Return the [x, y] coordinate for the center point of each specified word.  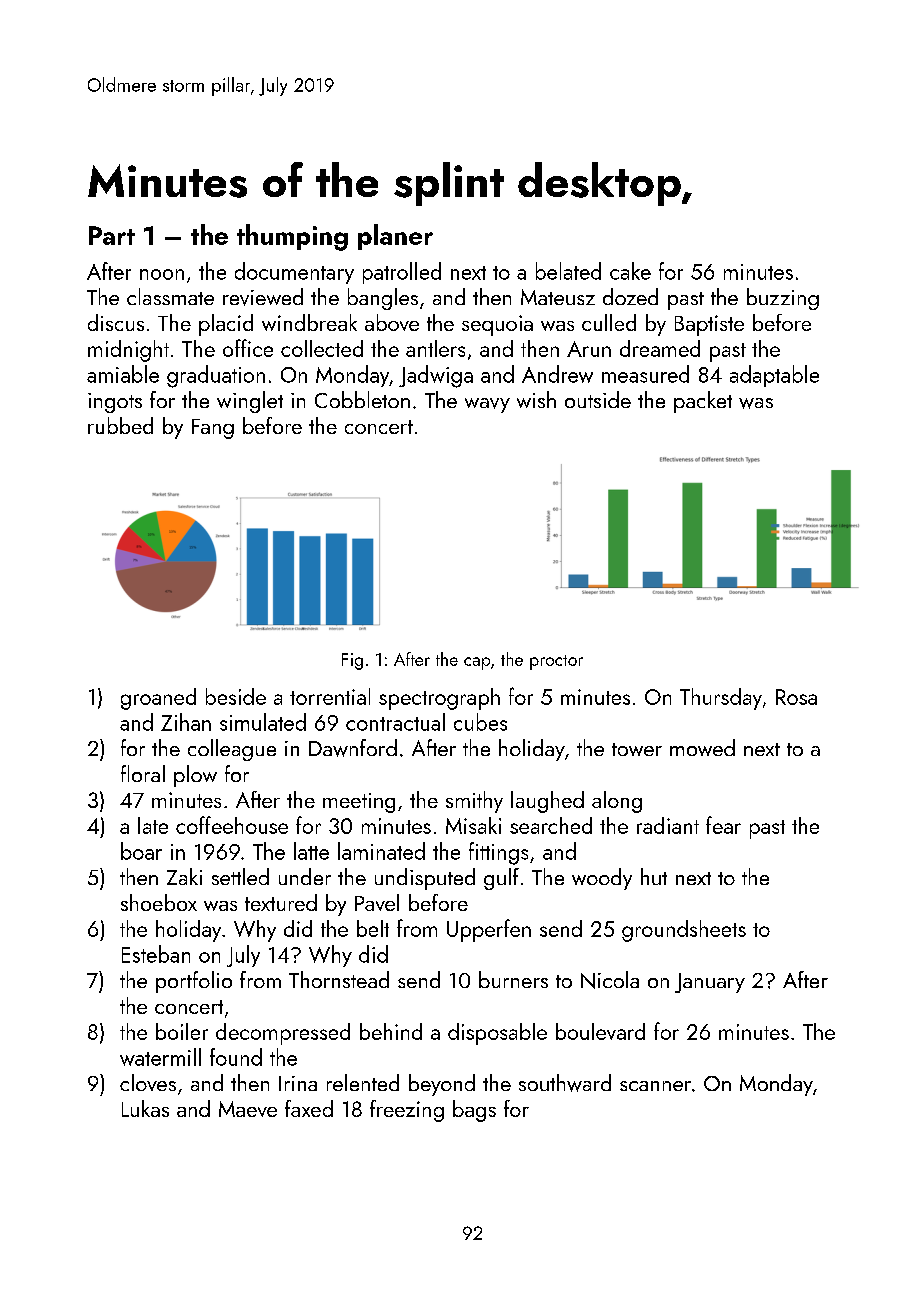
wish [536, 399]
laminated [381, 851]
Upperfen [489, 930]
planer [395, 237]
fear [723, 825]
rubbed [120, 425]
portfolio [194, 982]
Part [112, 235]
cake [630, 271]
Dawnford [353, 748]
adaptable [774, 376]
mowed [702, 747]
